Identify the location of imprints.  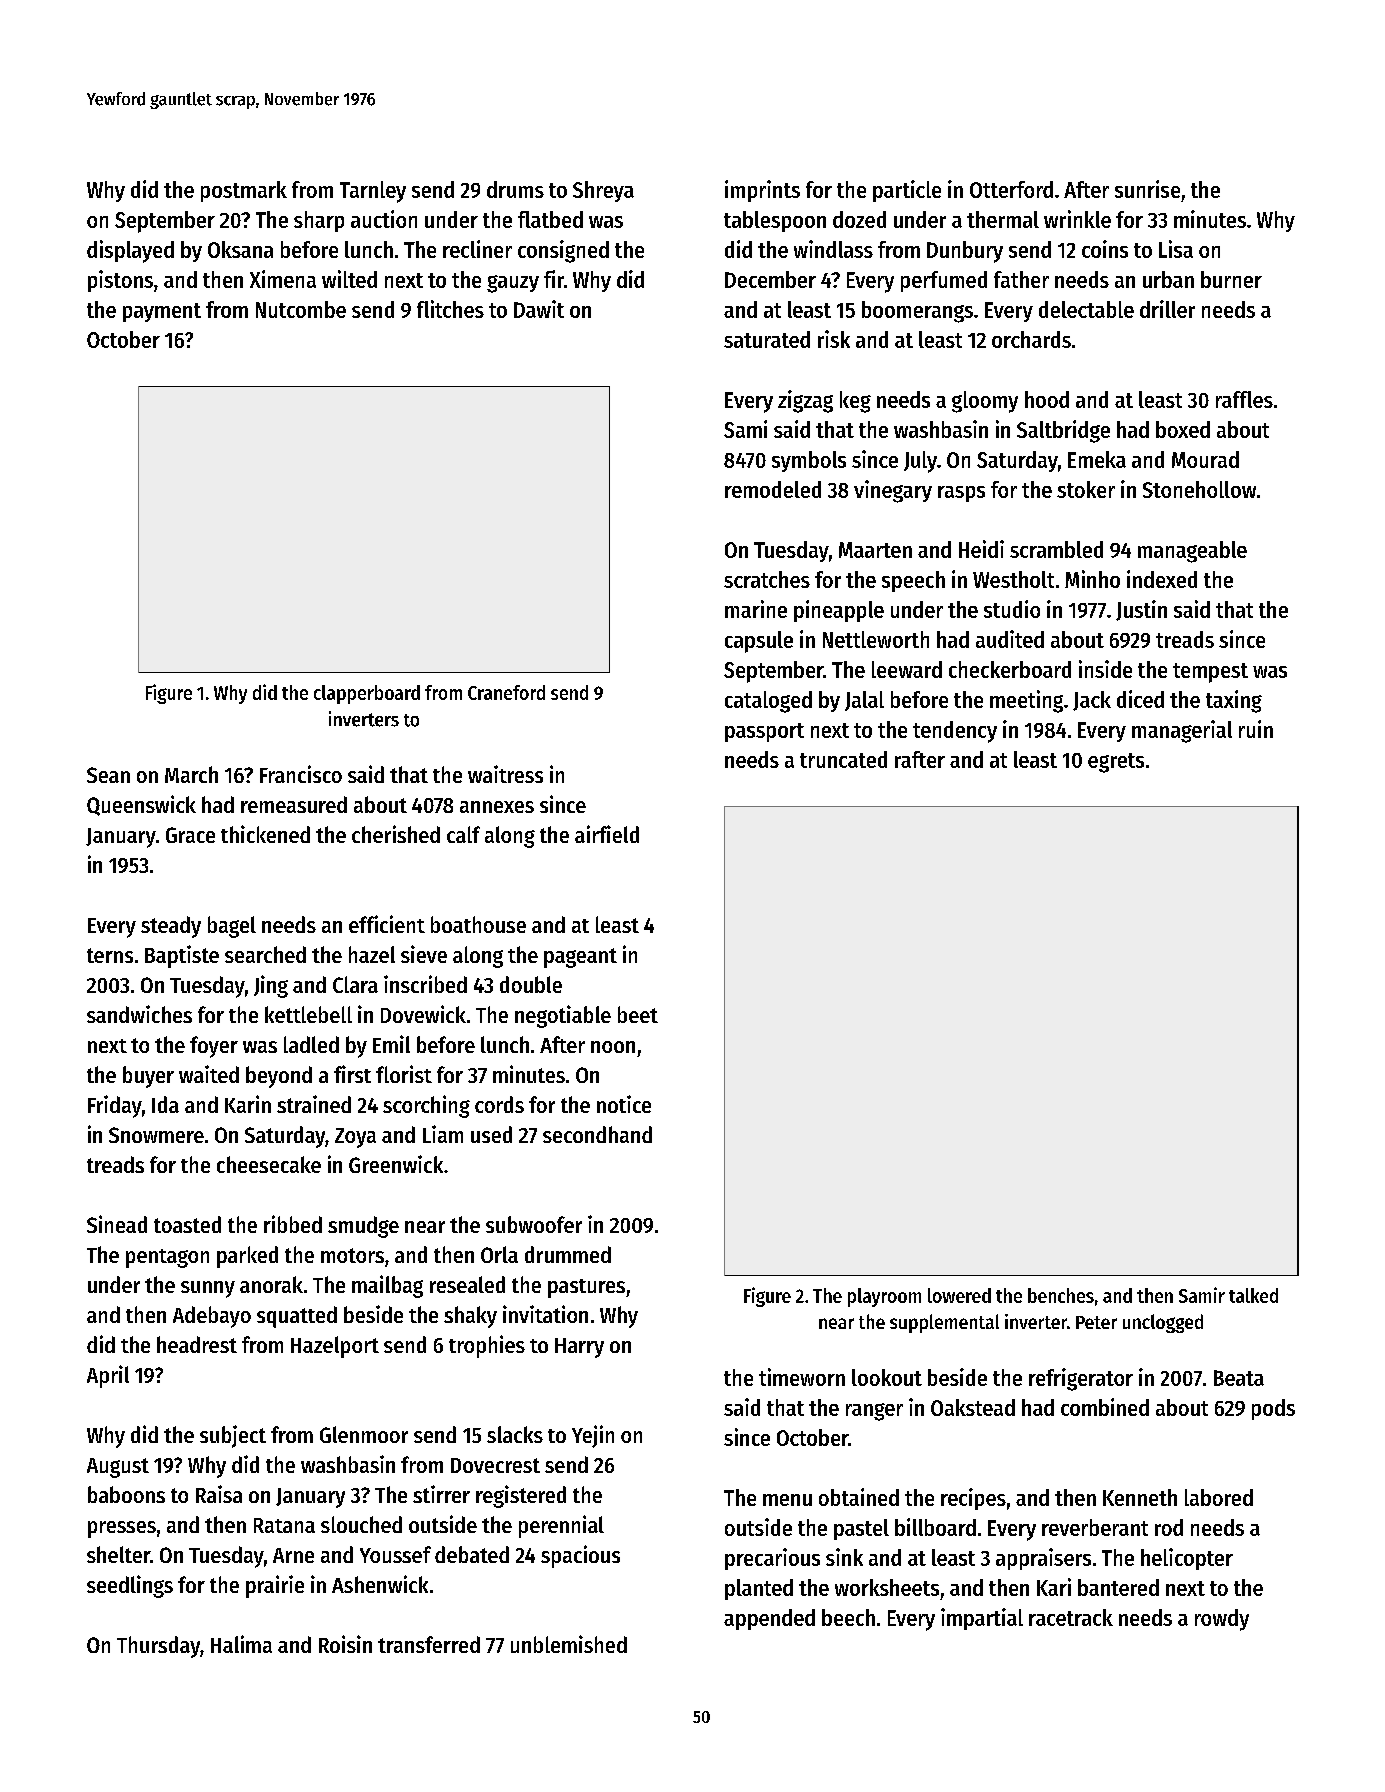
(762, 191).
